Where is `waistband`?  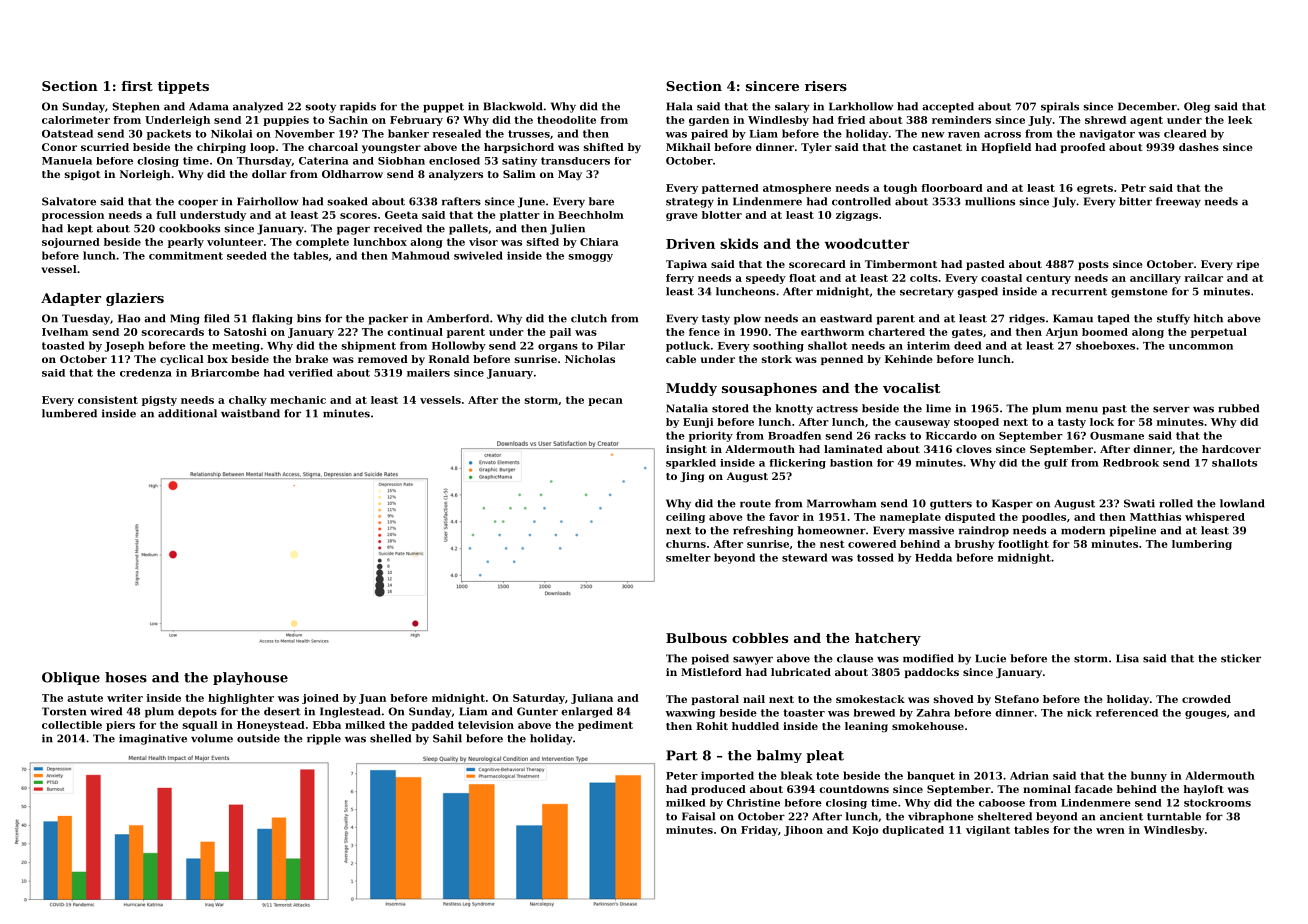
waistband is located at coordinates (250, 413).
